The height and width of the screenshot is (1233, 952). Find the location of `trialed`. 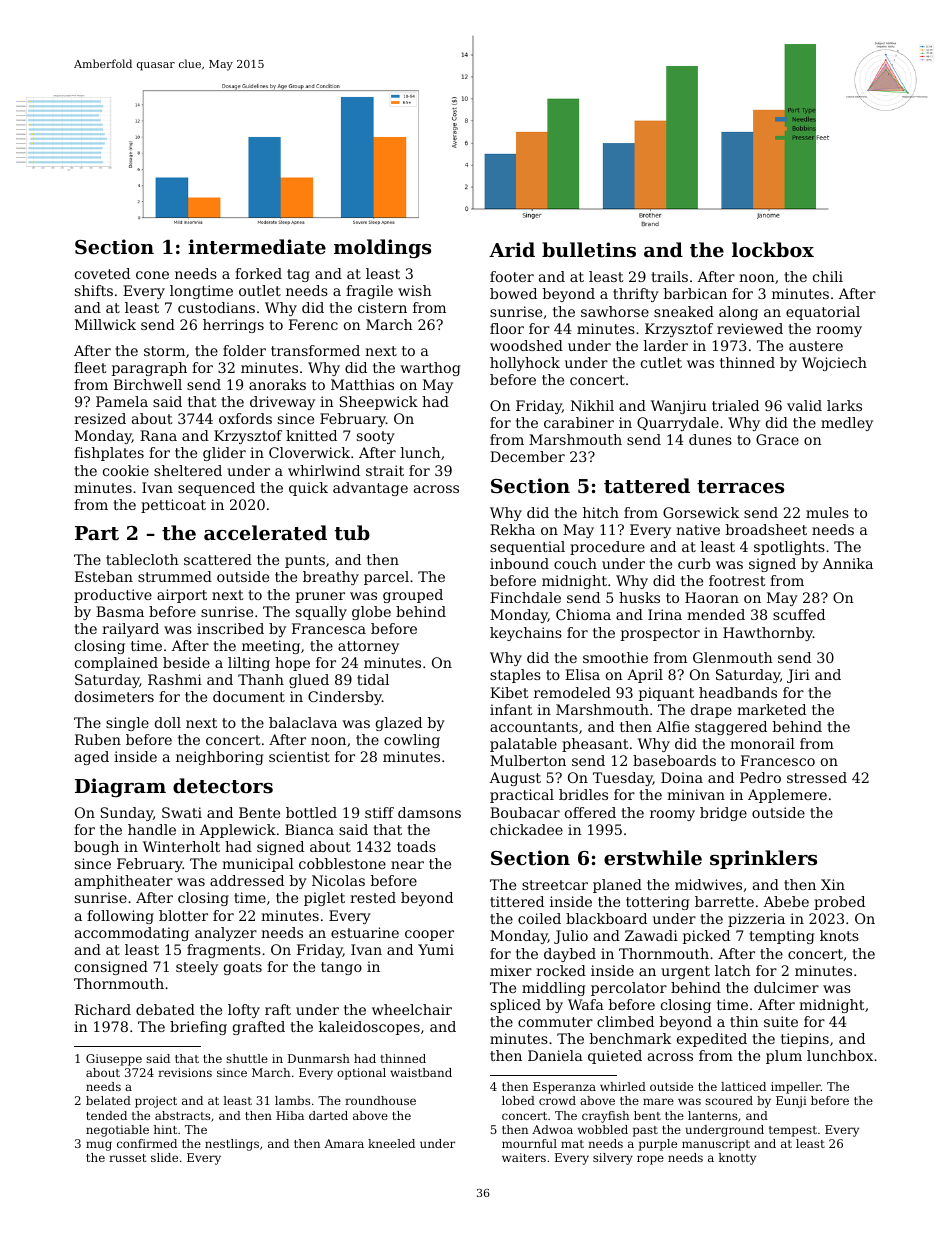

trialed is located at coordinates (735, 405).
